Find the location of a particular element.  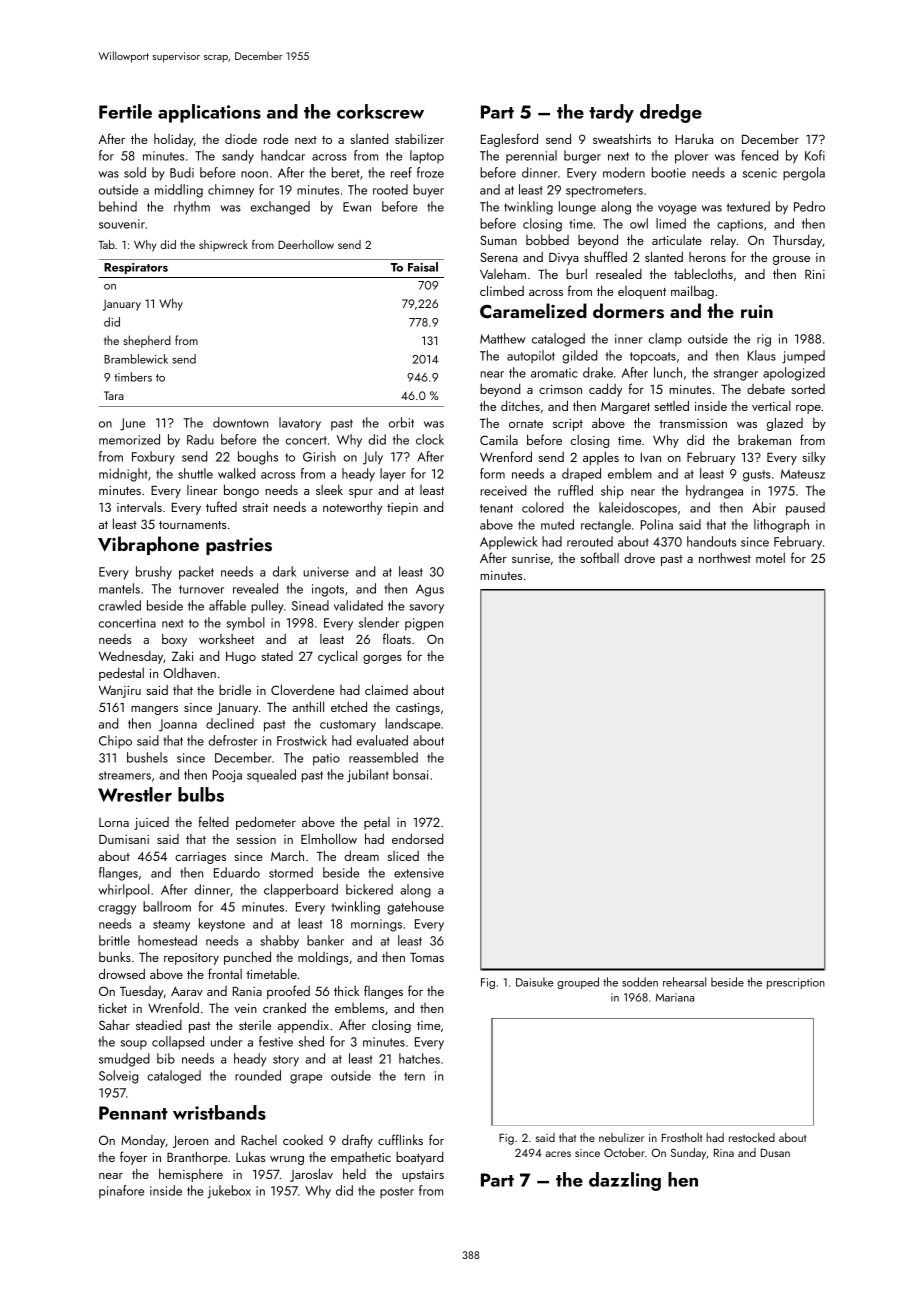

under is located at coordinates (226, 1041).
